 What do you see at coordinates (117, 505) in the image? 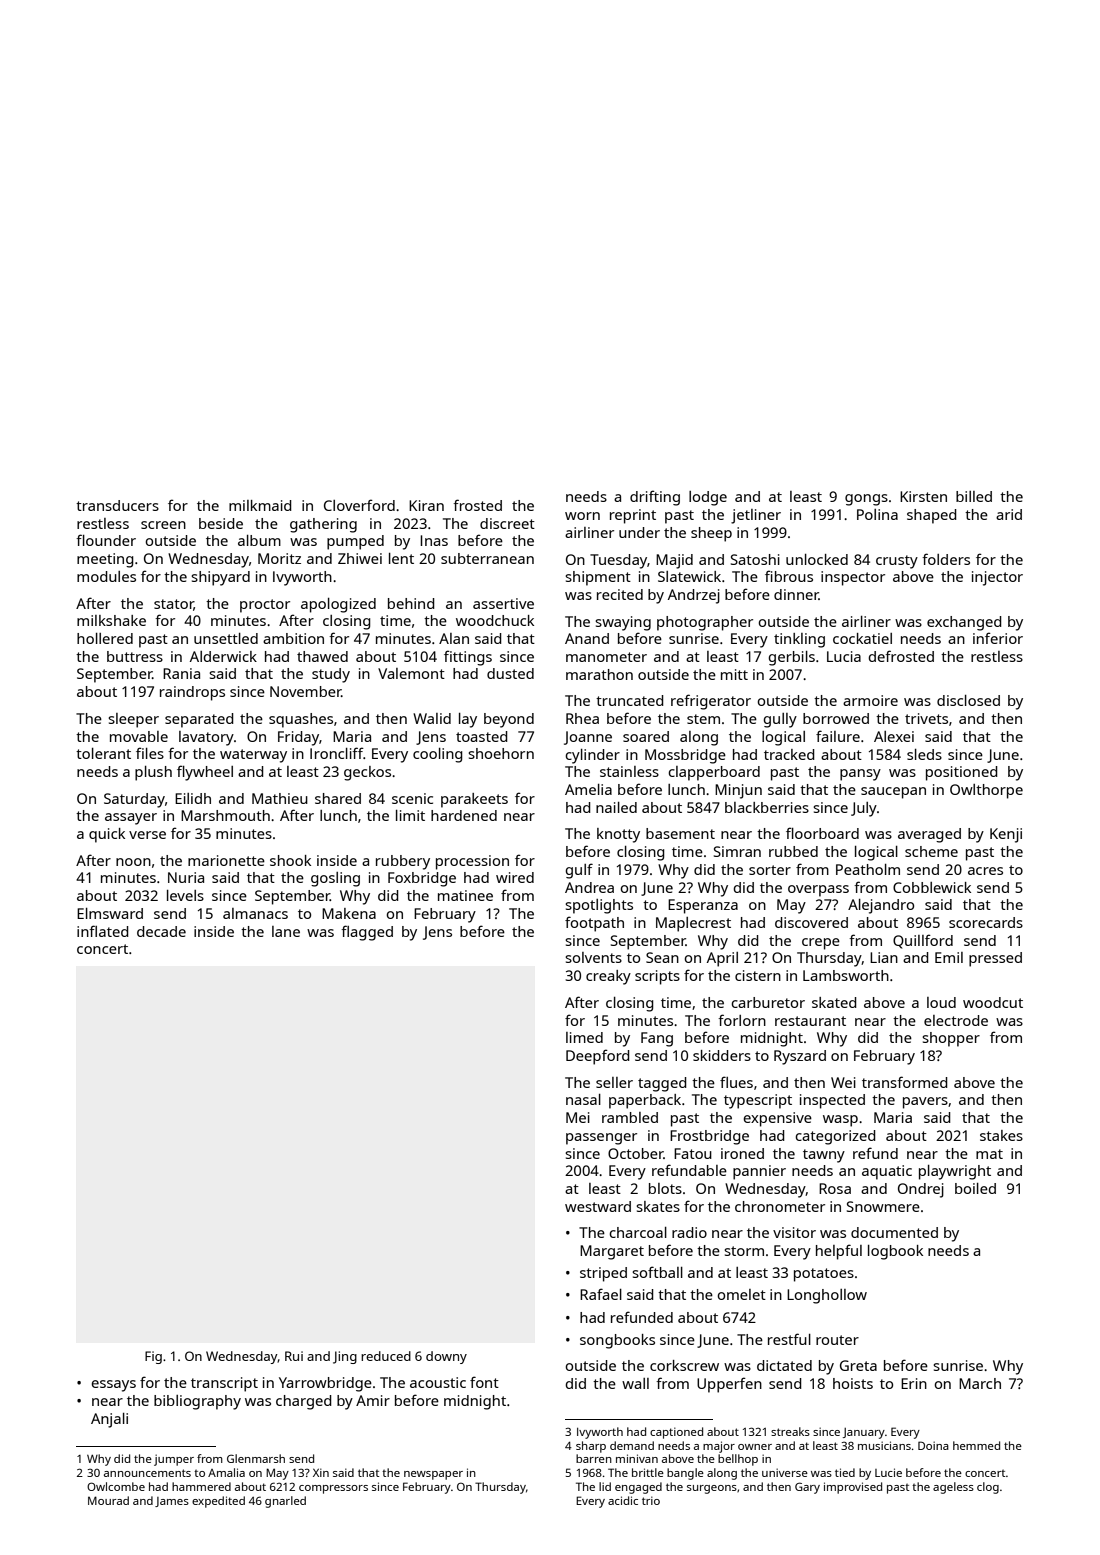
I see `transducers` at bounding box center [117, 505].
